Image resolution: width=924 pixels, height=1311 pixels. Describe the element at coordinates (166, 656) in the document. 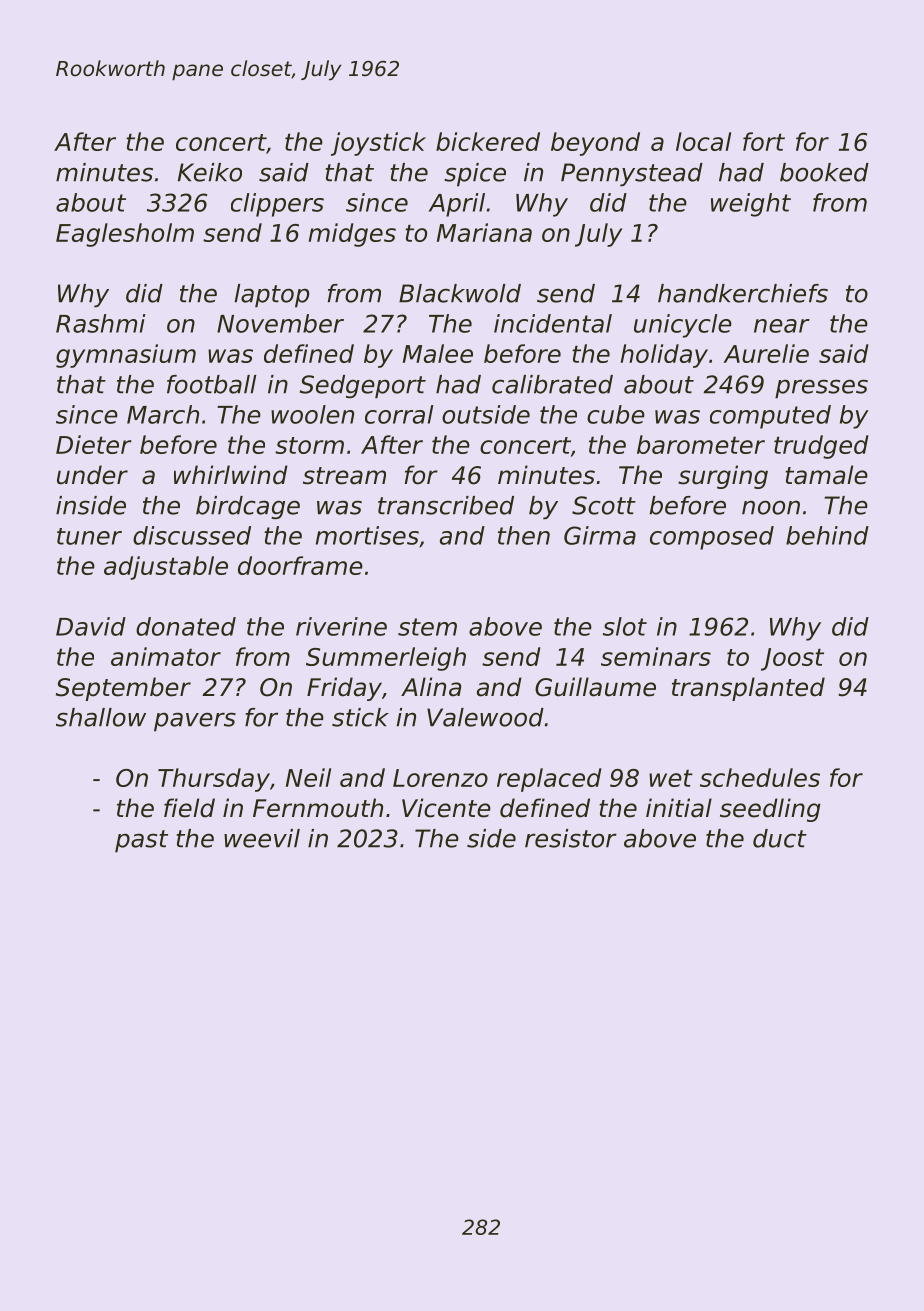

I see `animator` at that location.
